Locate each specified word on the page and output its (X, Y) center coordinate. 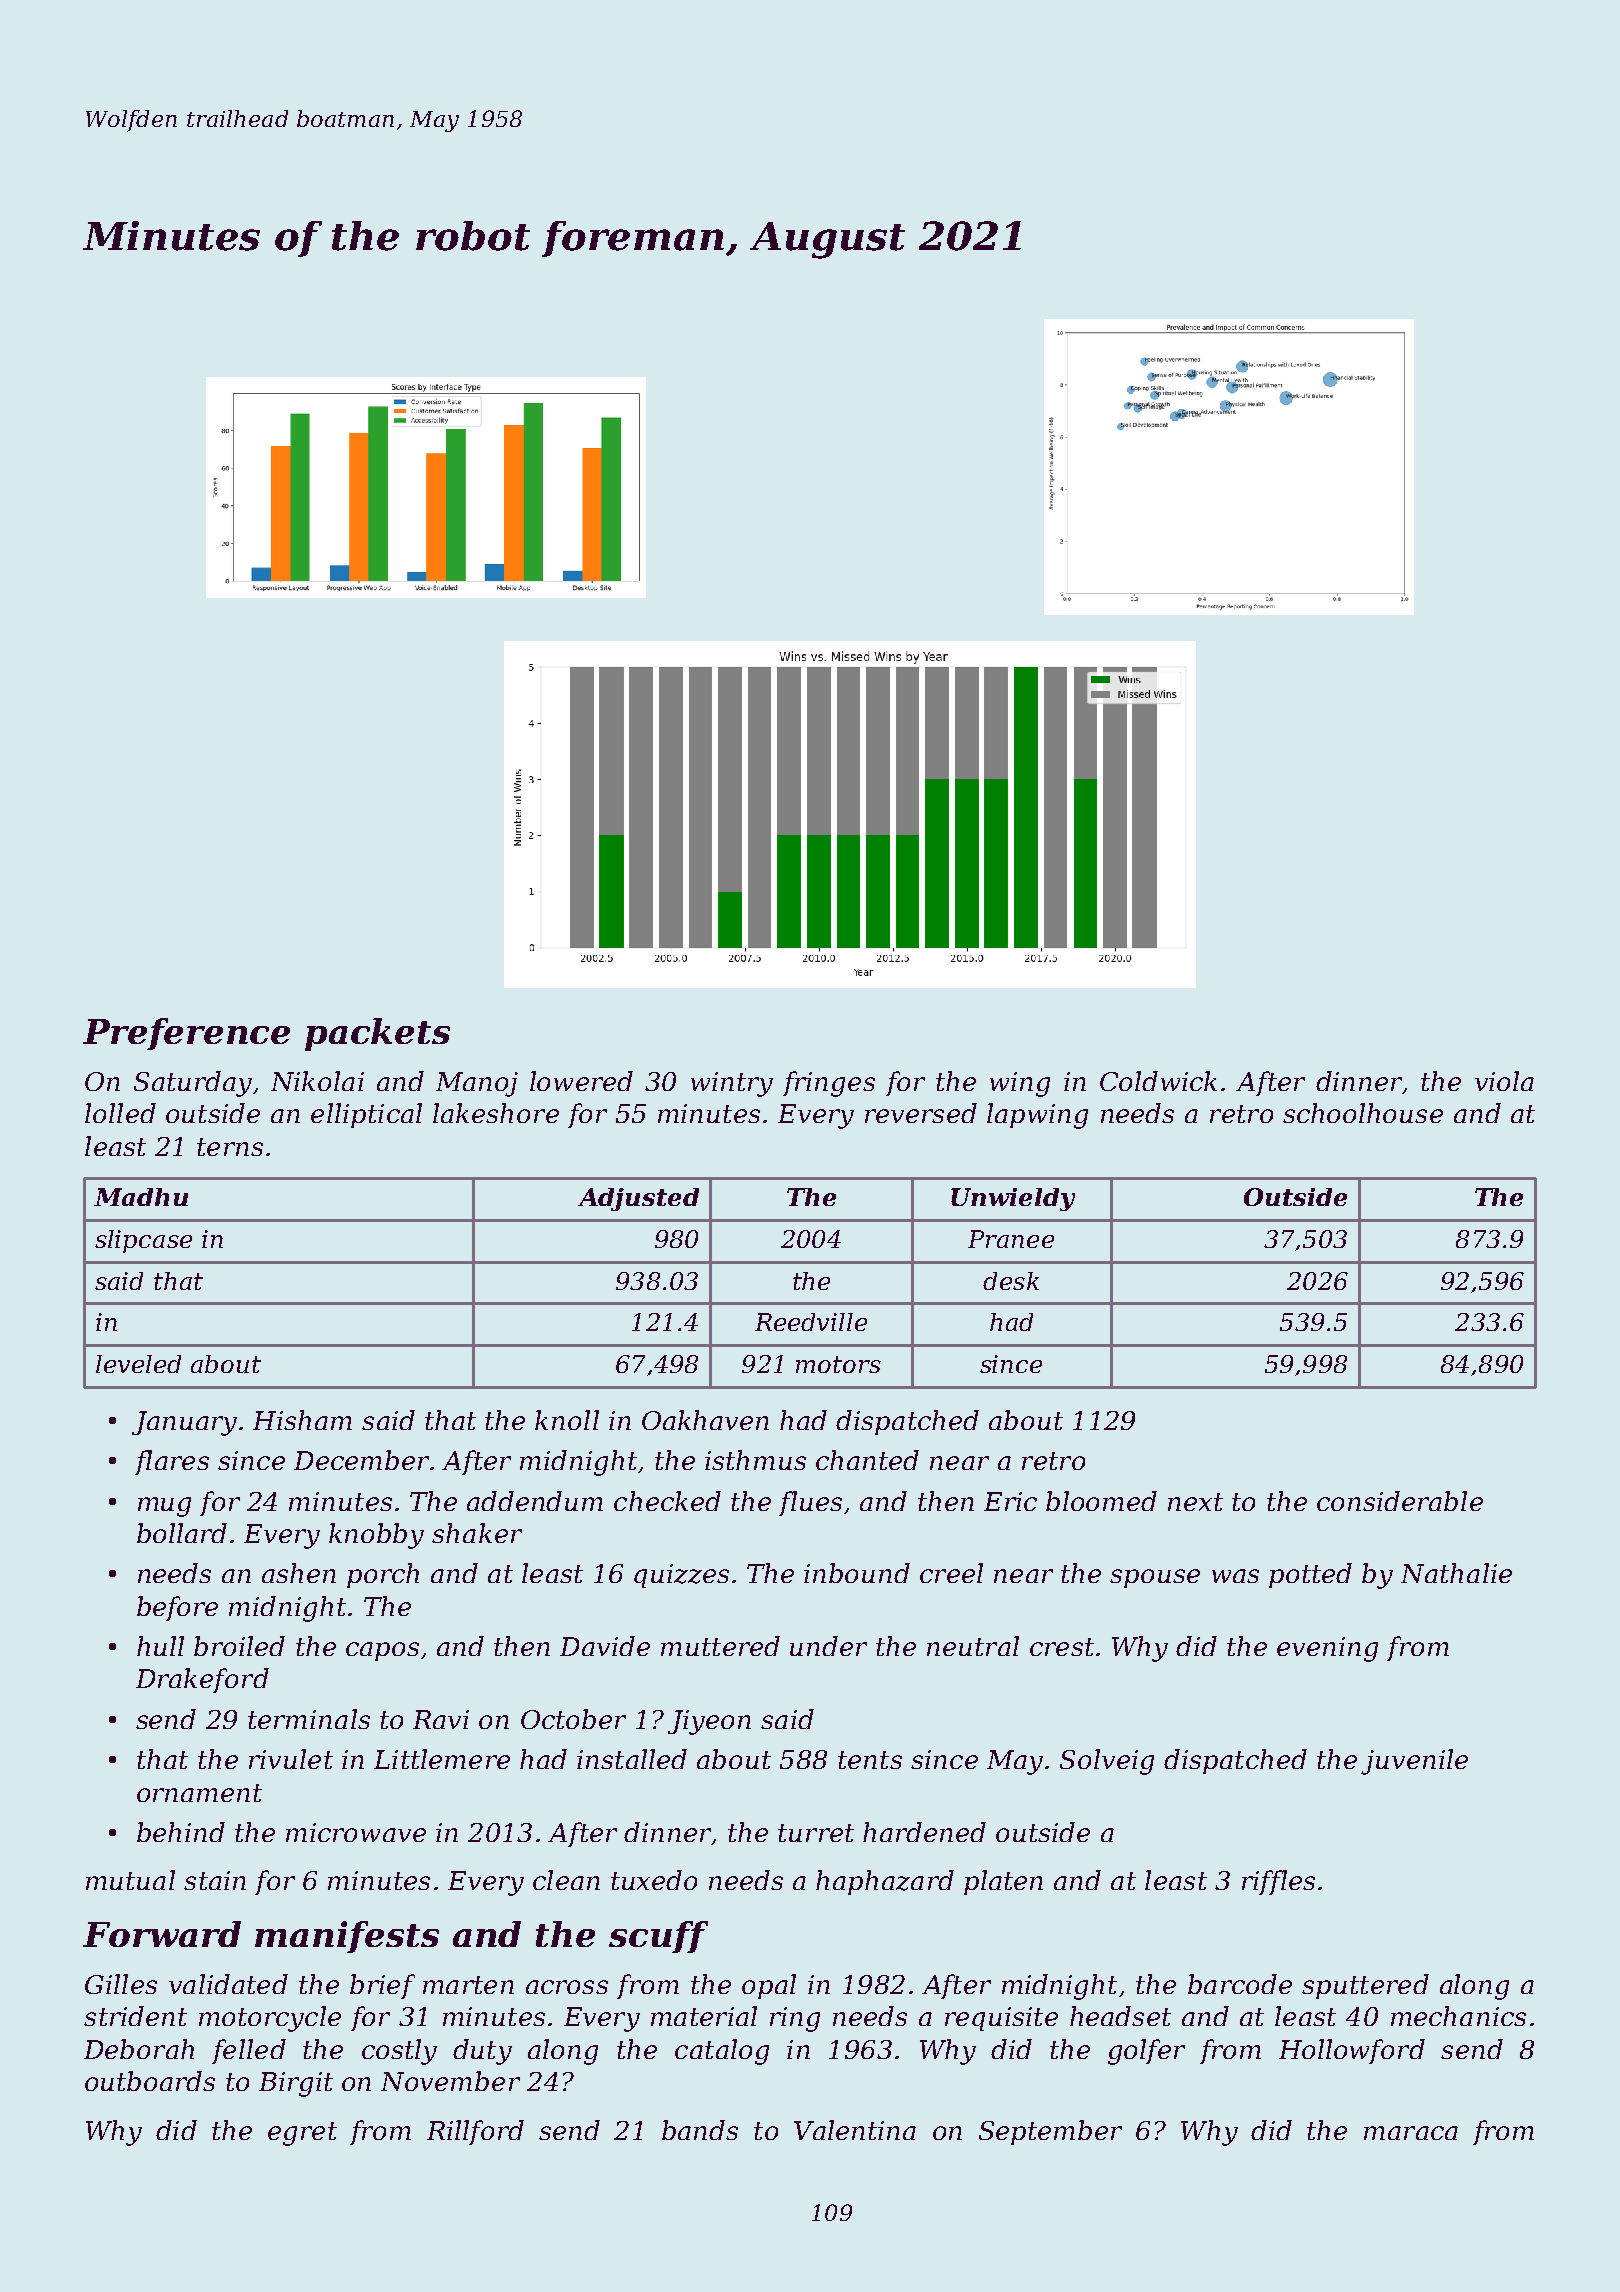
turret (816, 1833)
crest (1062, 1647)
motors (838, 1364)
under (828, 1646)
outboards (150, 2081)
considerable (1400, 1501)
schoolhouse (1363, 1113)
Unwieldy (1013, 1199)
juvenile (1414, 1762)
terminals (309, 1719)
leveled (138, 1364)
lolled (120, 1113)
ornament (199, 1793)
